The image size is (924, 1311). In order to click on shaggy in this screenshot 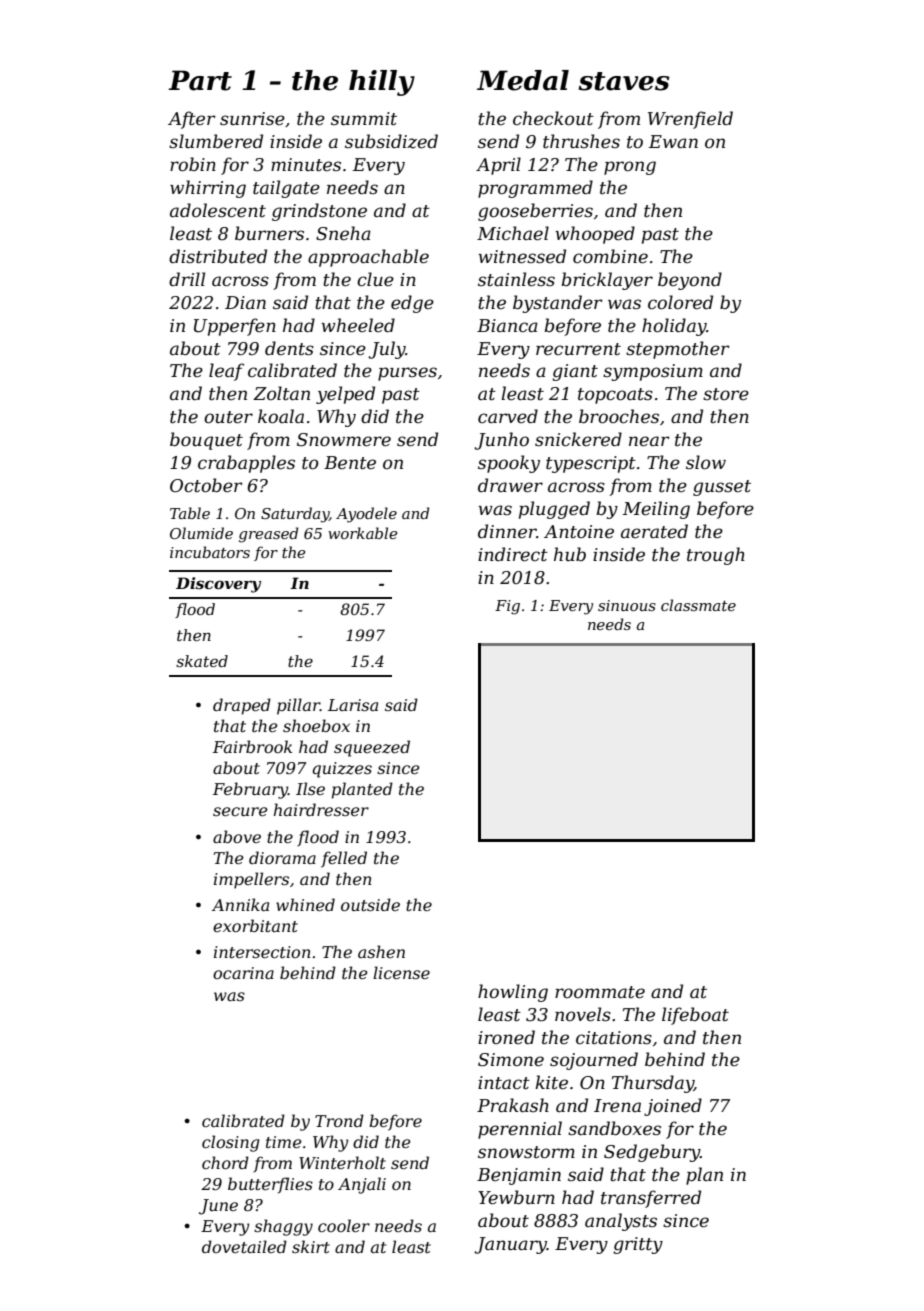, I will do `click(283, 1227)`.
